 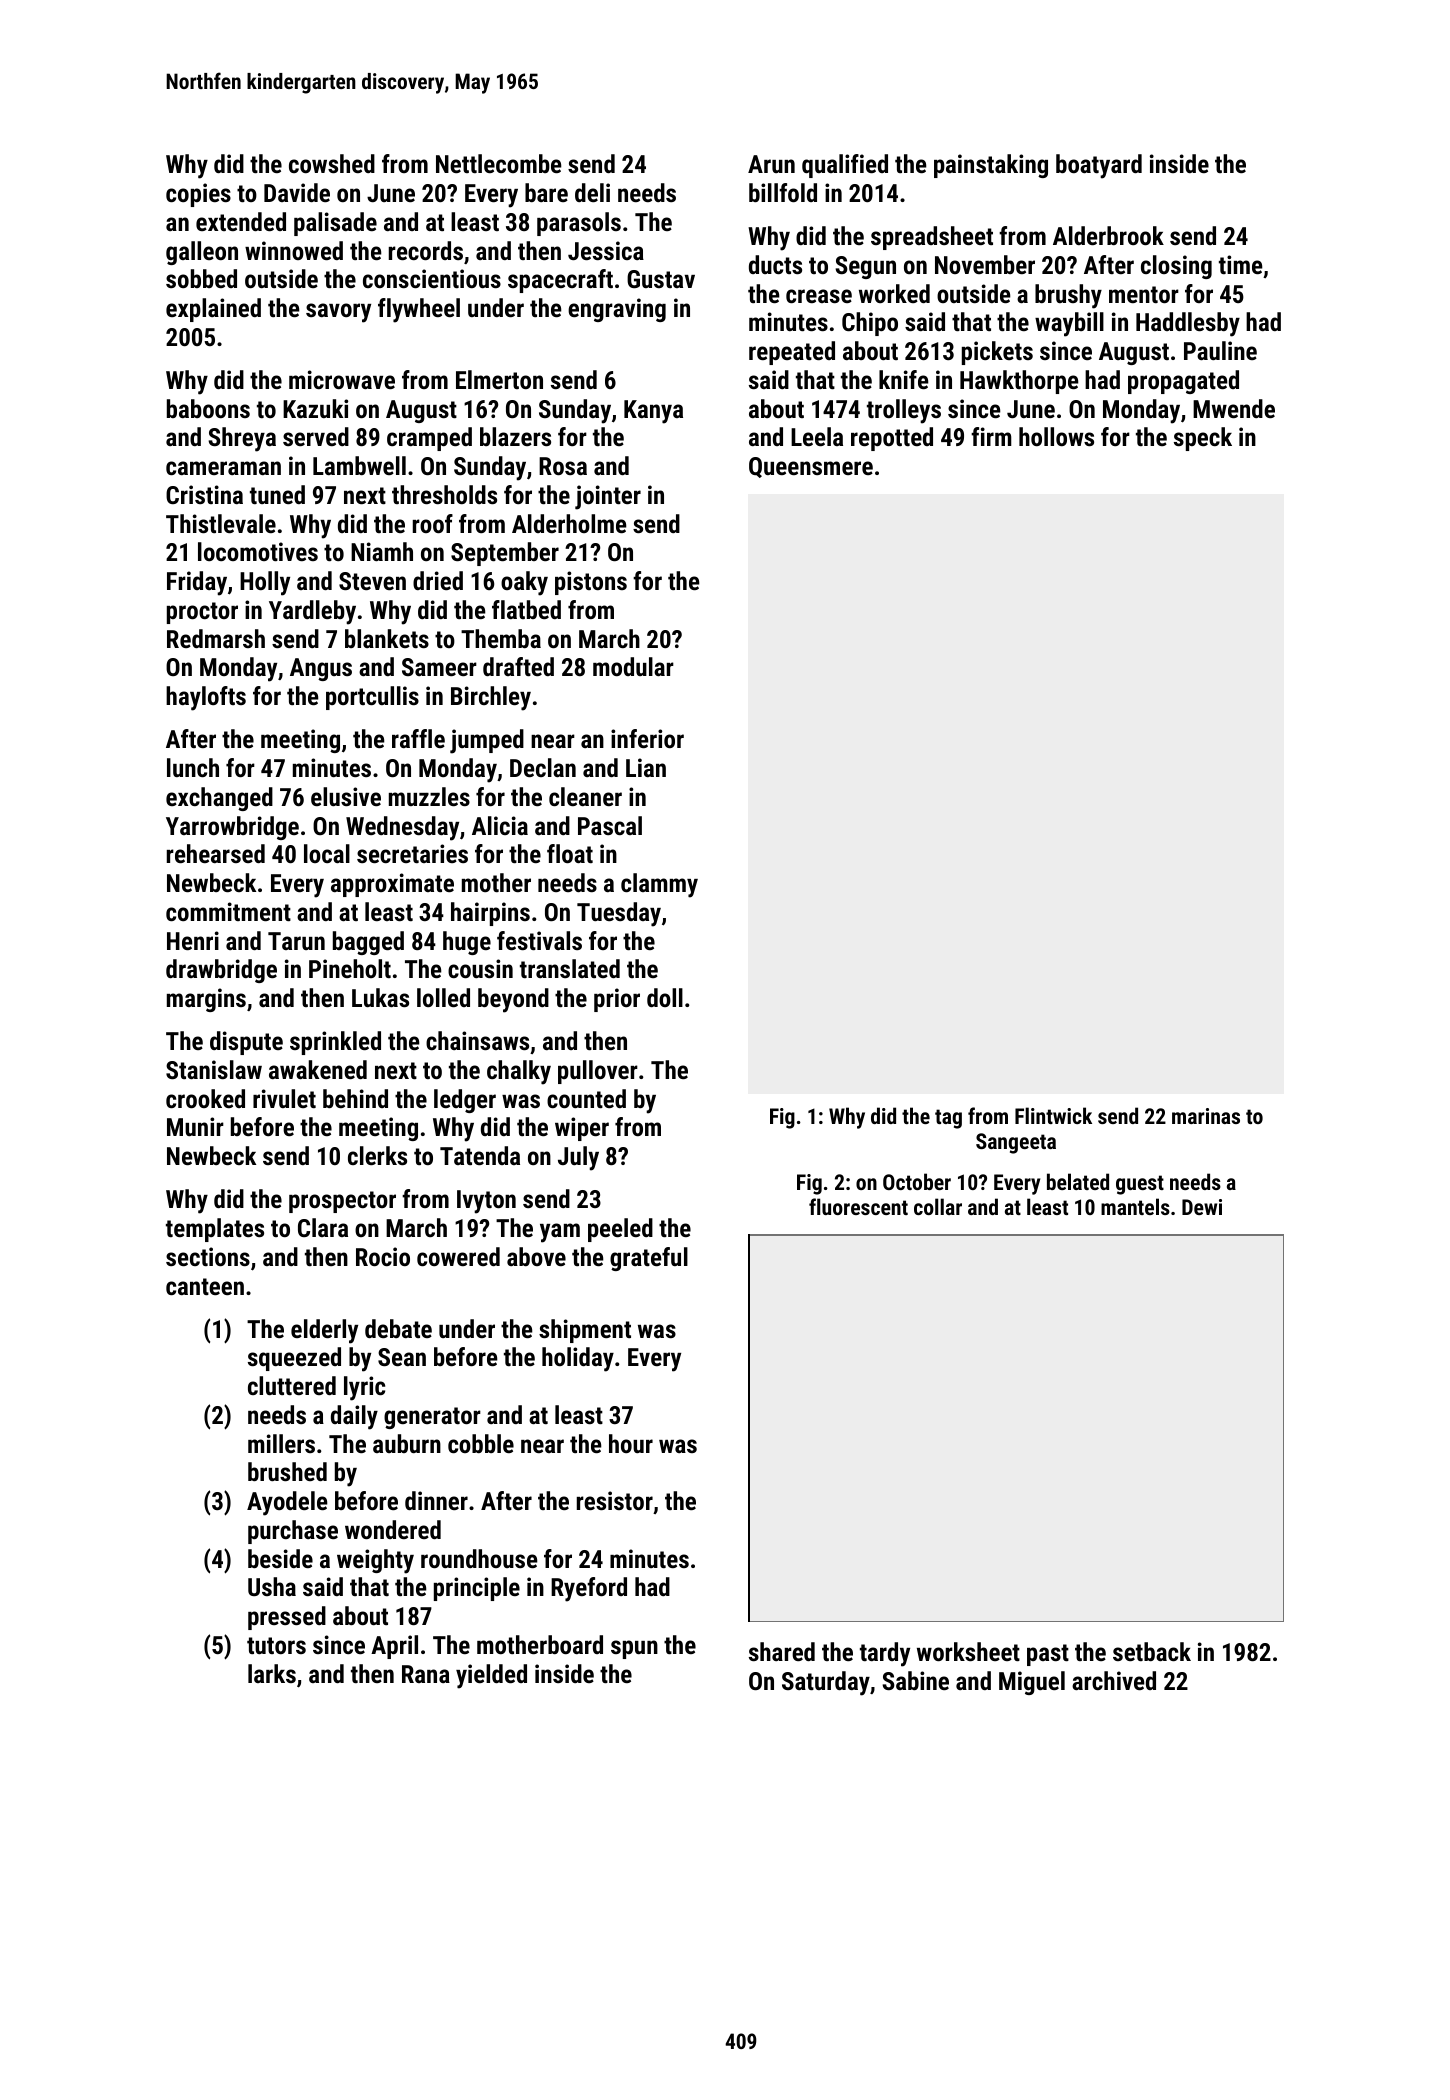 What do you see at coordinates (346, 796) in the screenshot?
I see `elusive` at bounding box center [346, 796].
